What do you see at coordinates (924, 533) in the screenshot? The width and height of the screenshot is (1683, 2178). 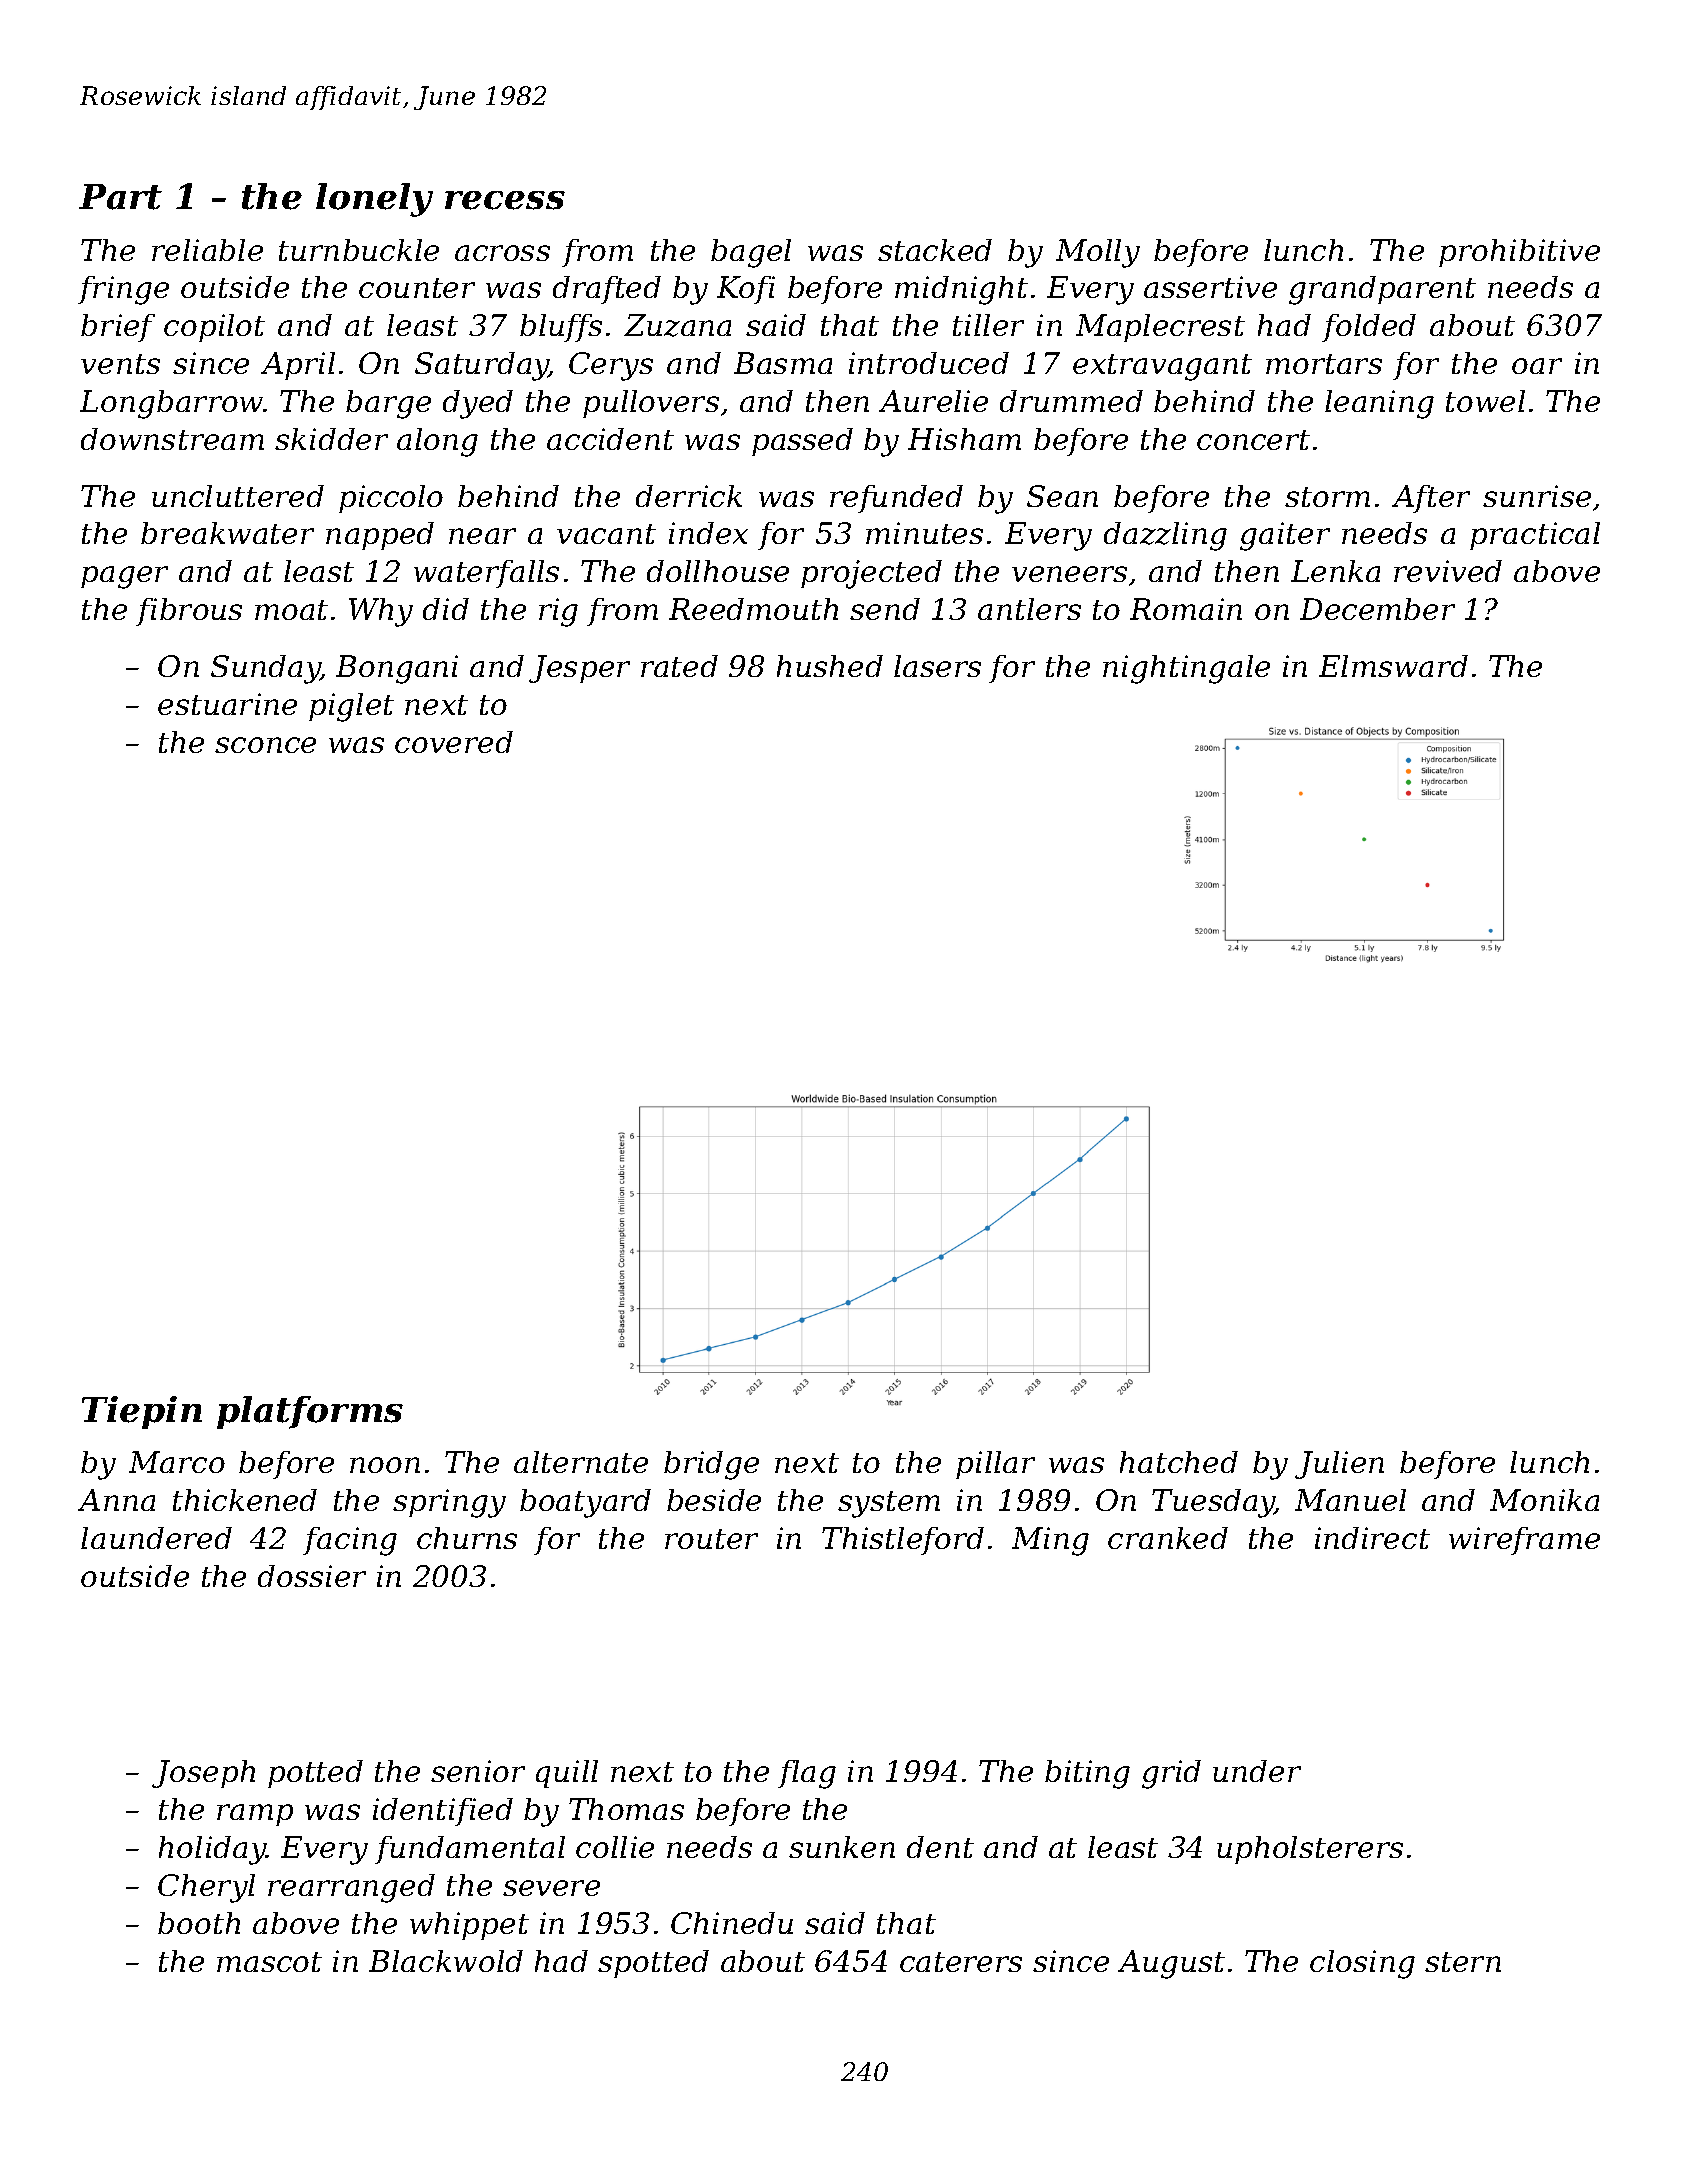 I see `minutes` at bounding box center [924, 533].
